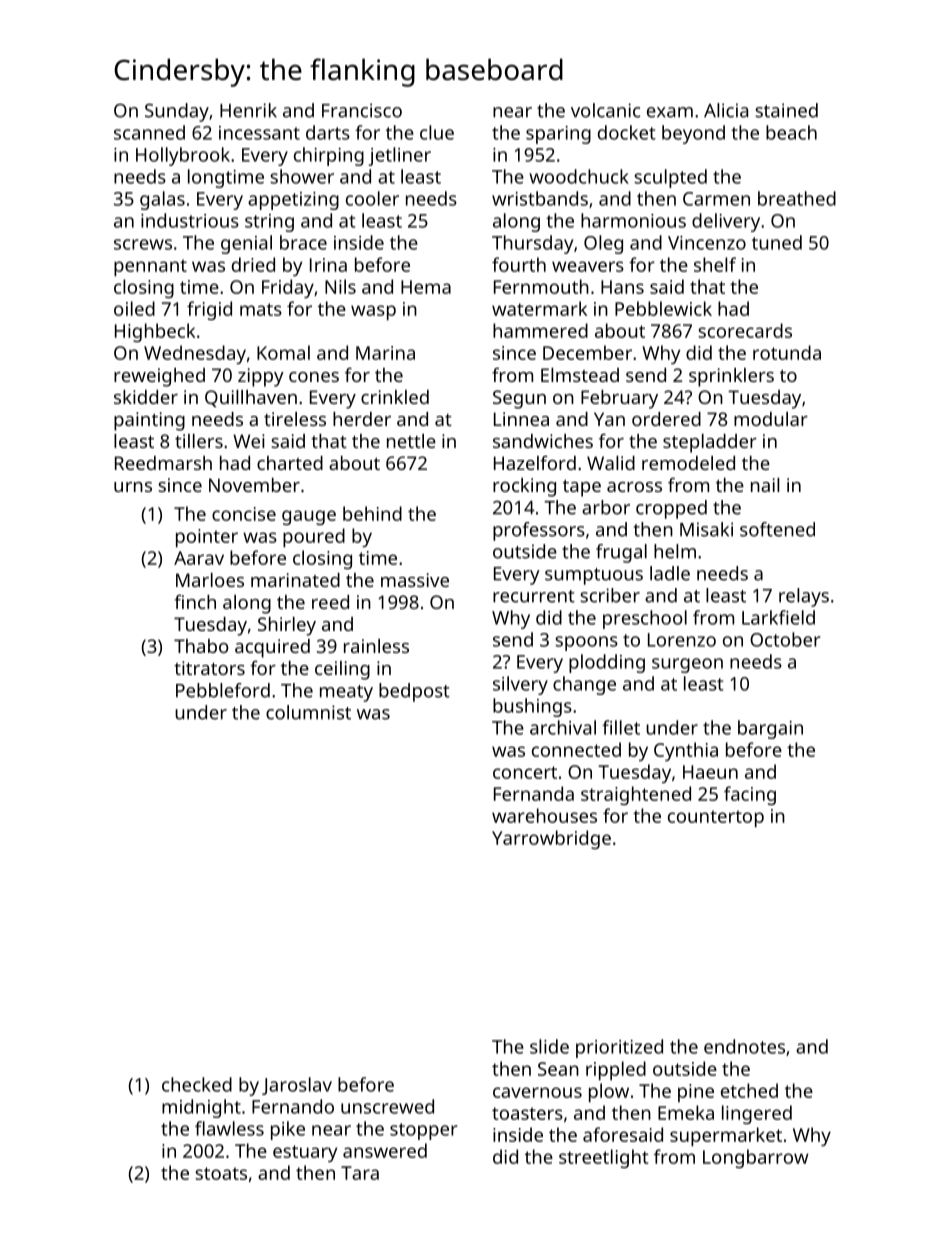 This document has height=1233, width=952. Describe the element at coordinates (302, 176) in the document. I see `shower` at that location.
